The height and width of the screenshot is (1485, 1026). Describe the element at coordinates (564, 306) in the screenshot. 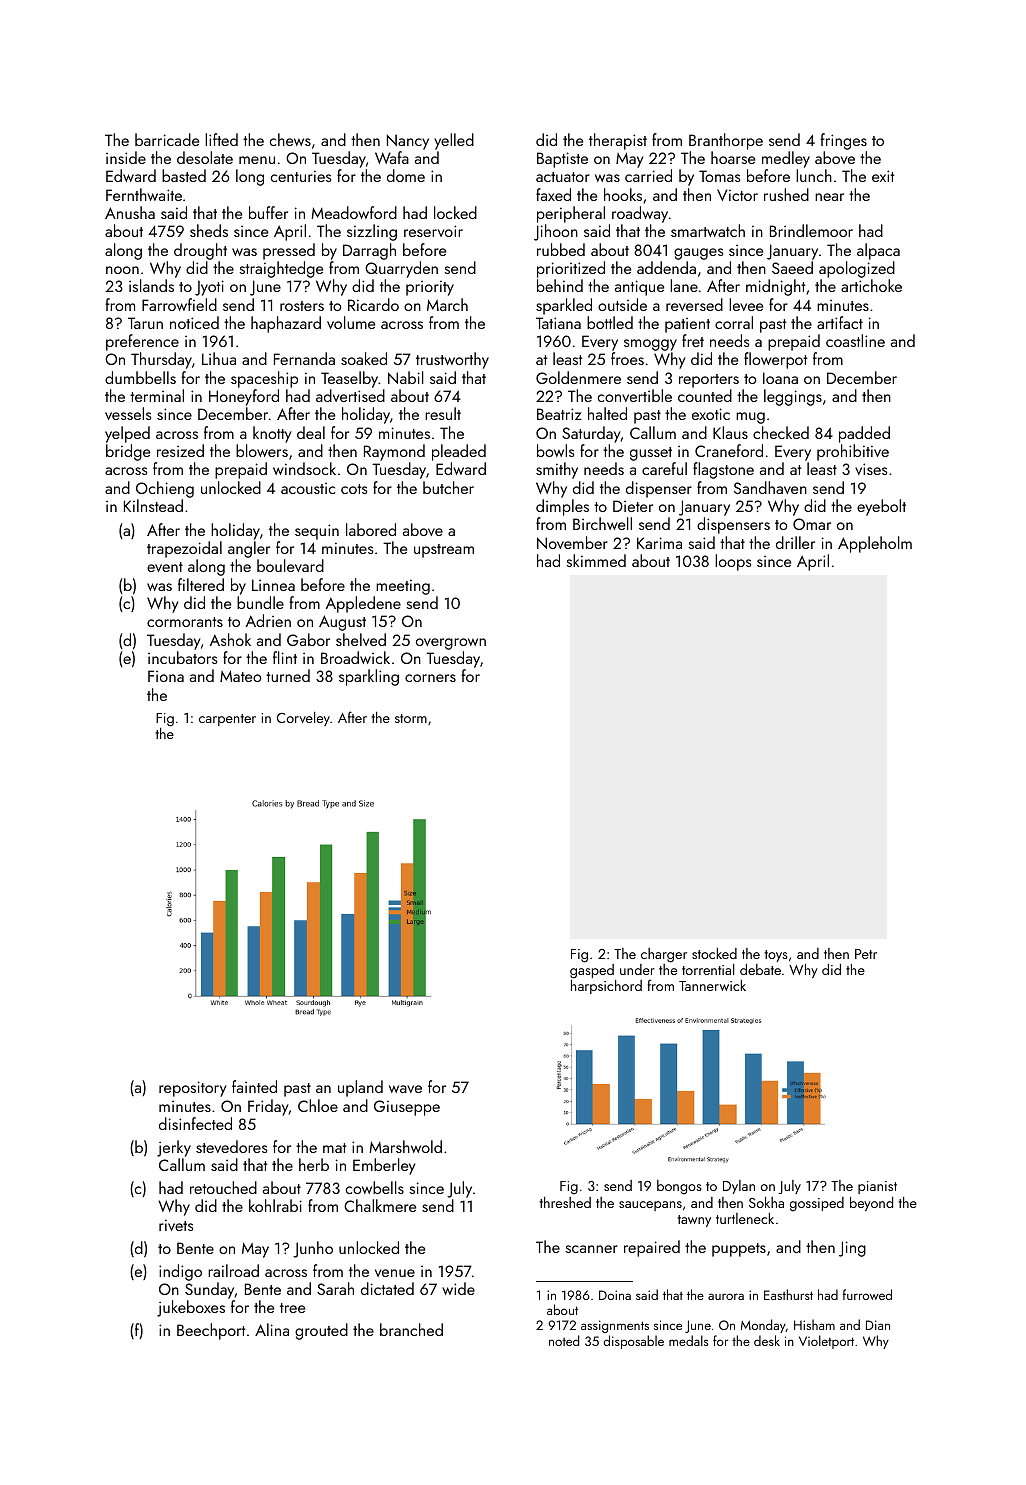

I see `sparkled` at that location.
